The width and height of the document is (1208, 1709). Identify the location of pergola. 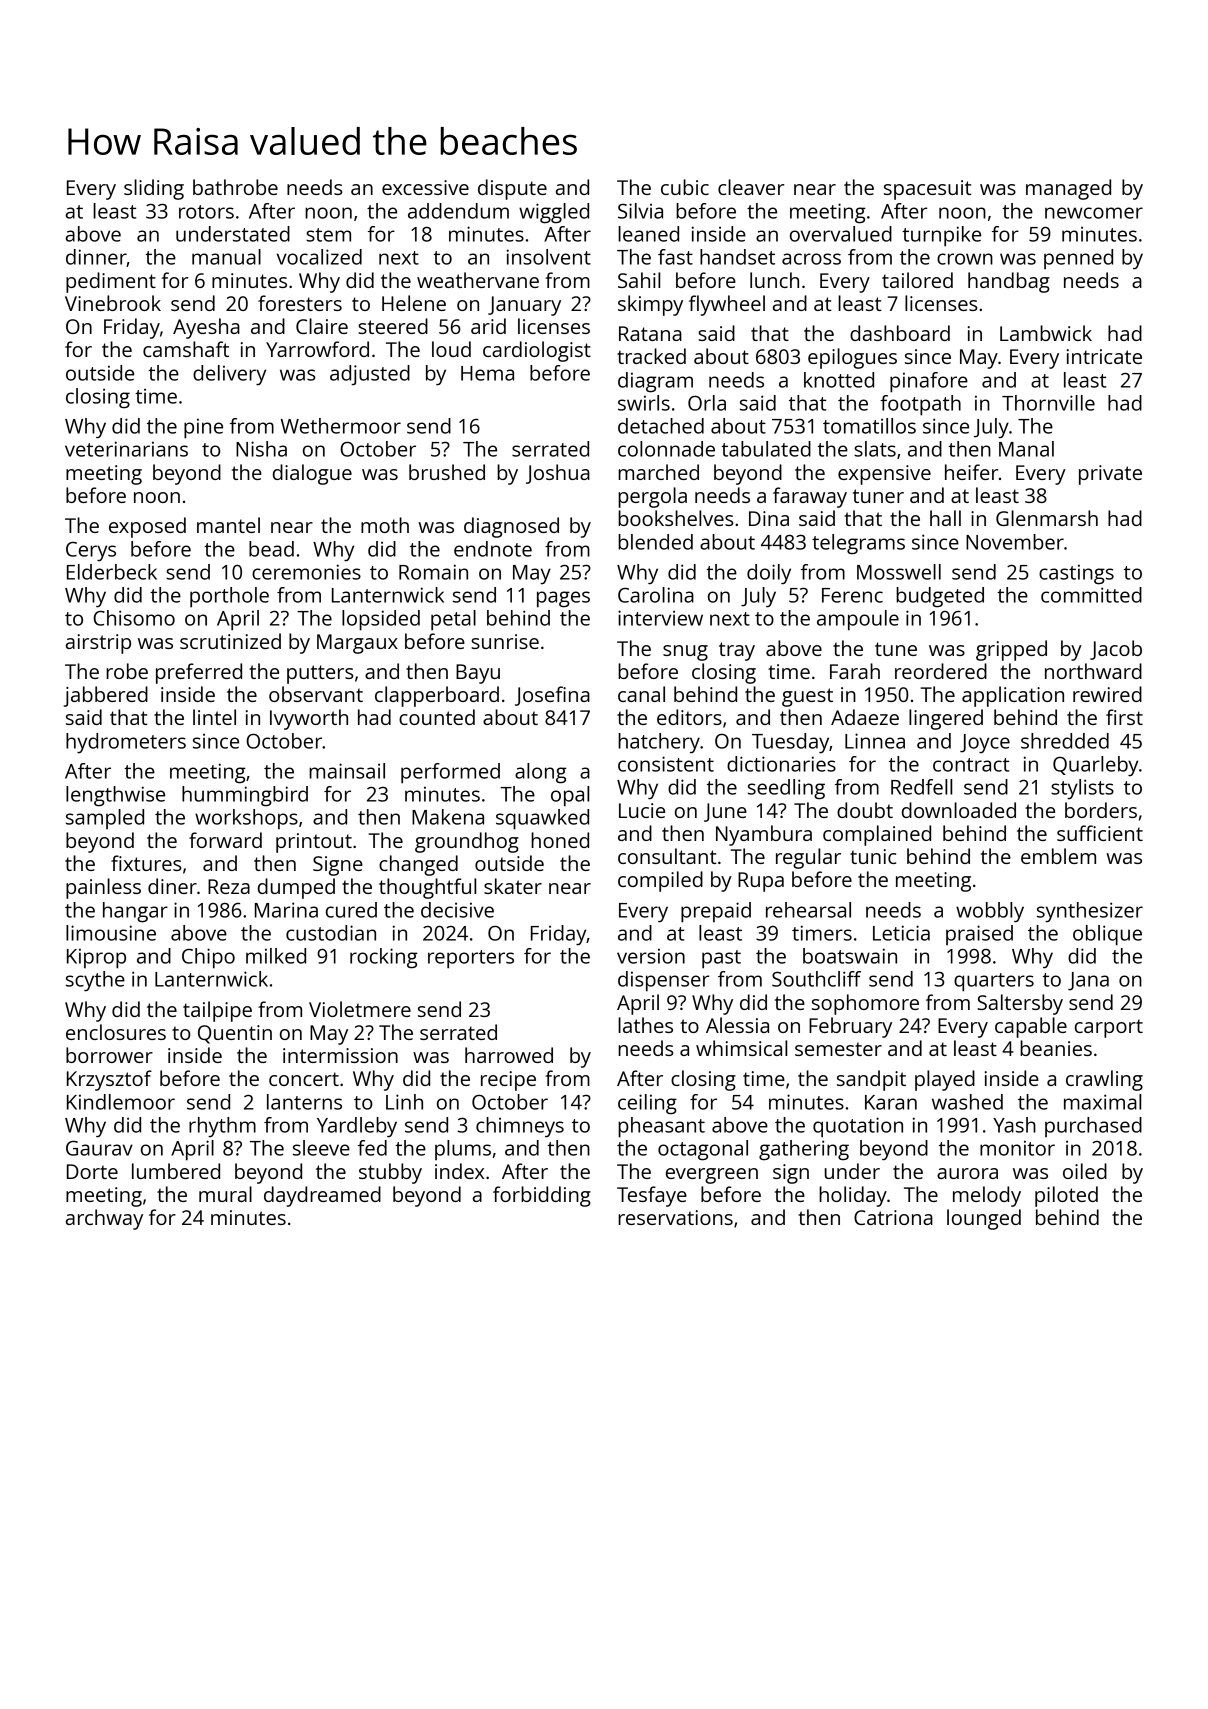
(652, 497).
